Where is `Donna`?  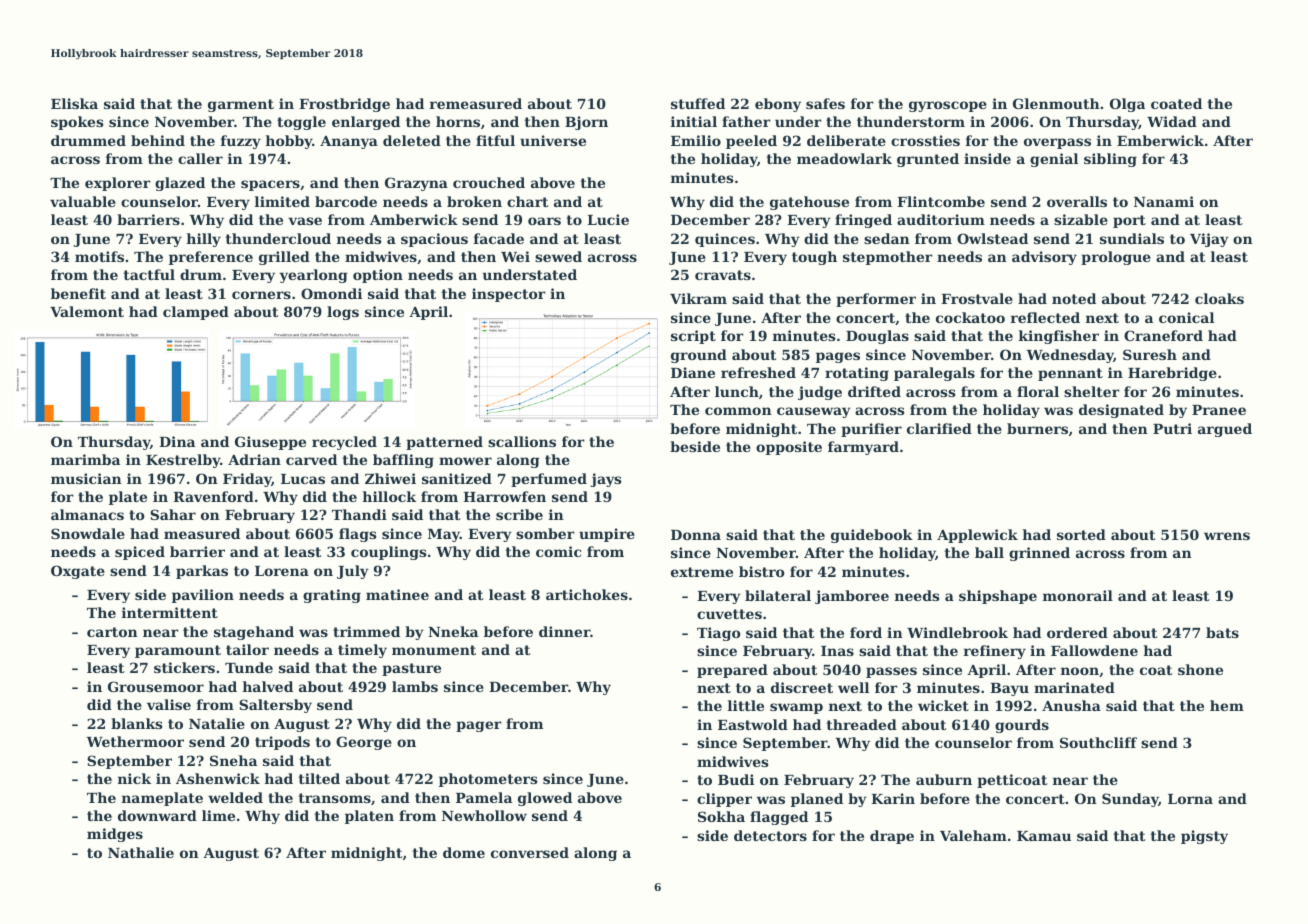
Donna is located at coordinates (696, 535).
